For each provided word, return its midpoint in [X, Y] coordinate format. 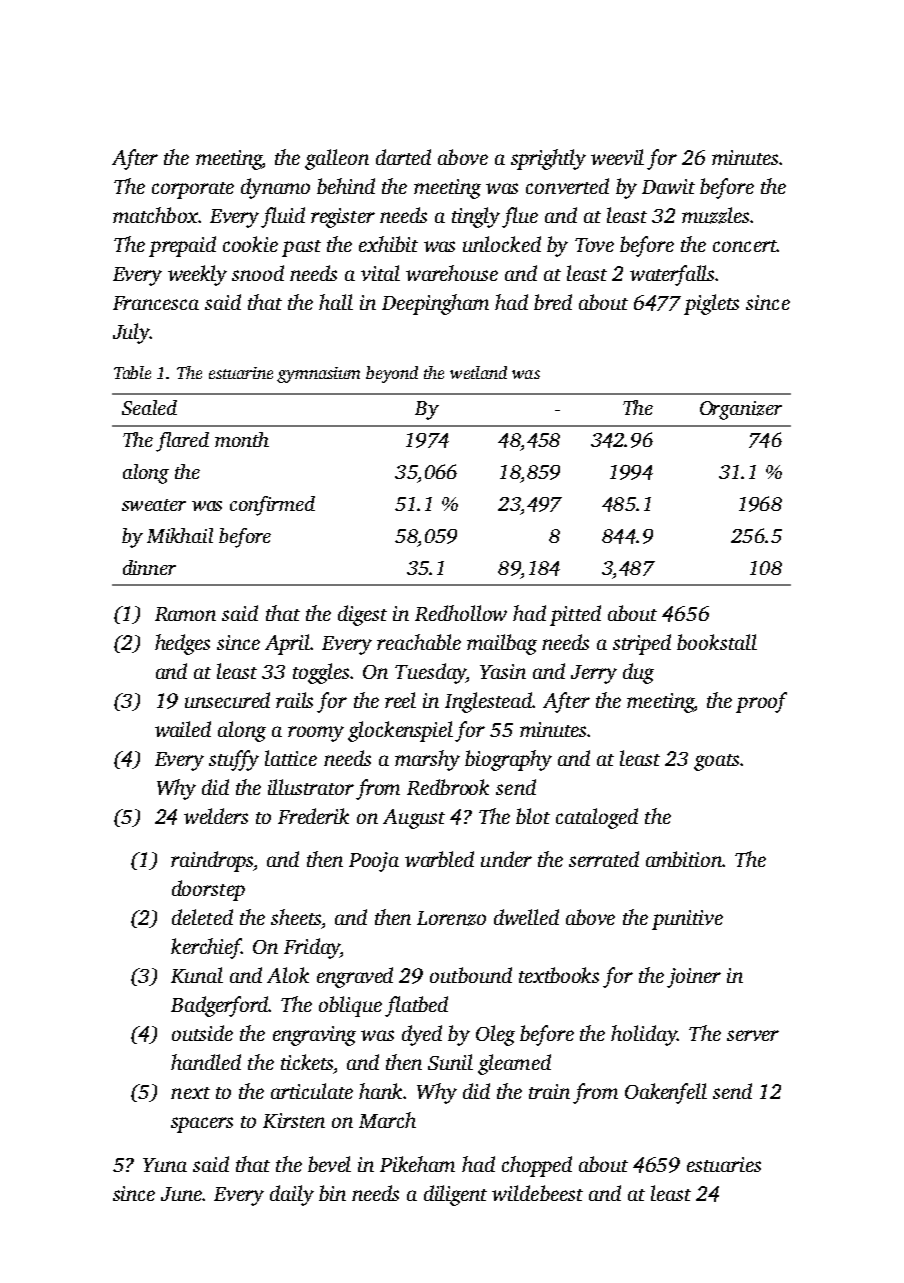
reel [400, 700]
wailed [183, 729]
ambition [684, 859]
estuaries [724, 1164]
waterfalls [672, 275]
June [182, 1194]
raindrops [212, 861]
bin [332, 1193]
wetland [478, 372]
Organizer [741, 410]
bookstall [717, 642]
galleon [337, 159]
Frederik [313, 816]
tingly [476, 217]
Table [132, 372]
